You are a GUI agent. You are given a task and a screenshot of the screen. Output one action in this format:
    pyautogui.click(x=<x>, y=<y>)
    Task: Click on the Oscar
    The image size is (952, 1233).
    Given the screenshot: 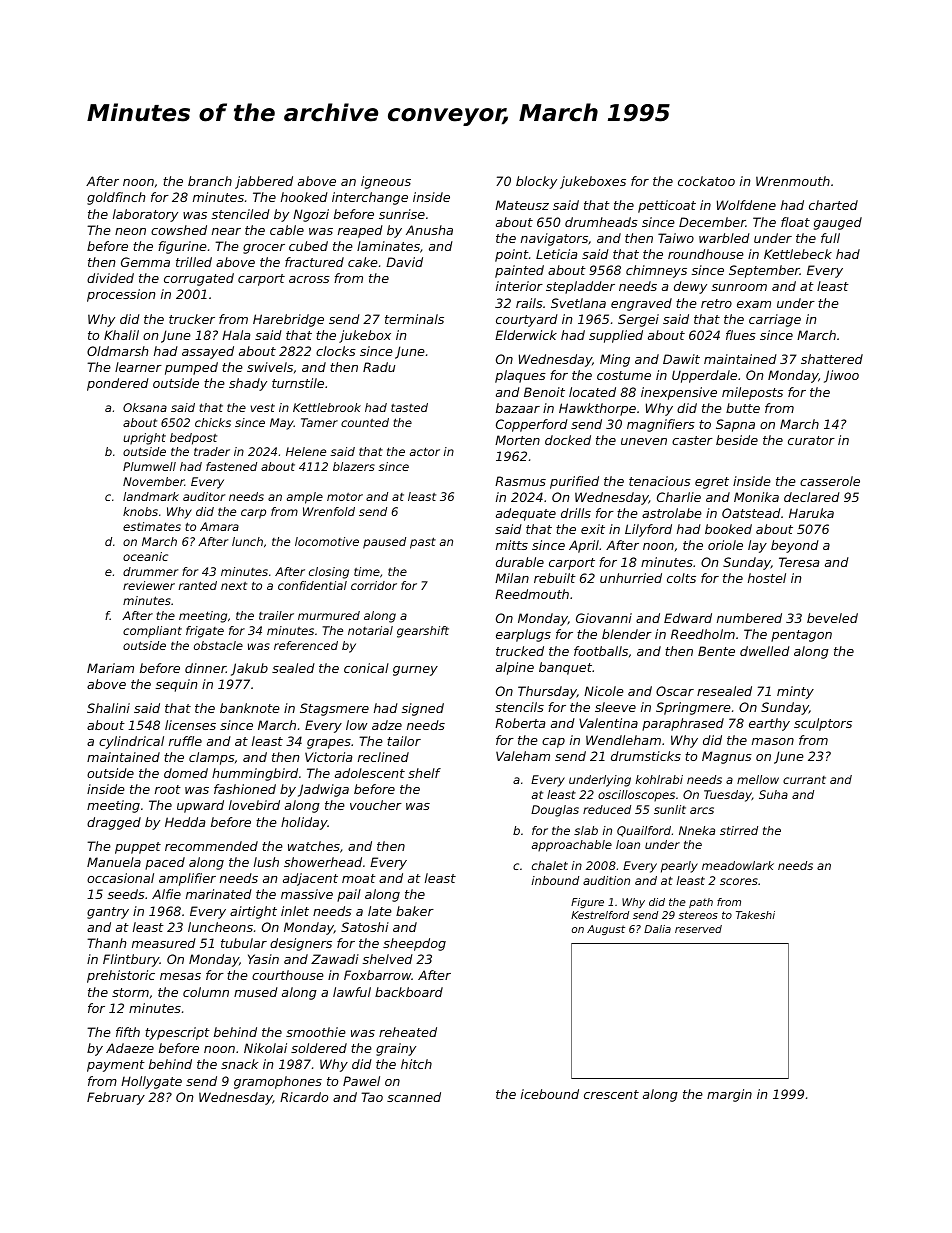 What is the action you would take?
    pyautogui.click(x=675, y=691)
